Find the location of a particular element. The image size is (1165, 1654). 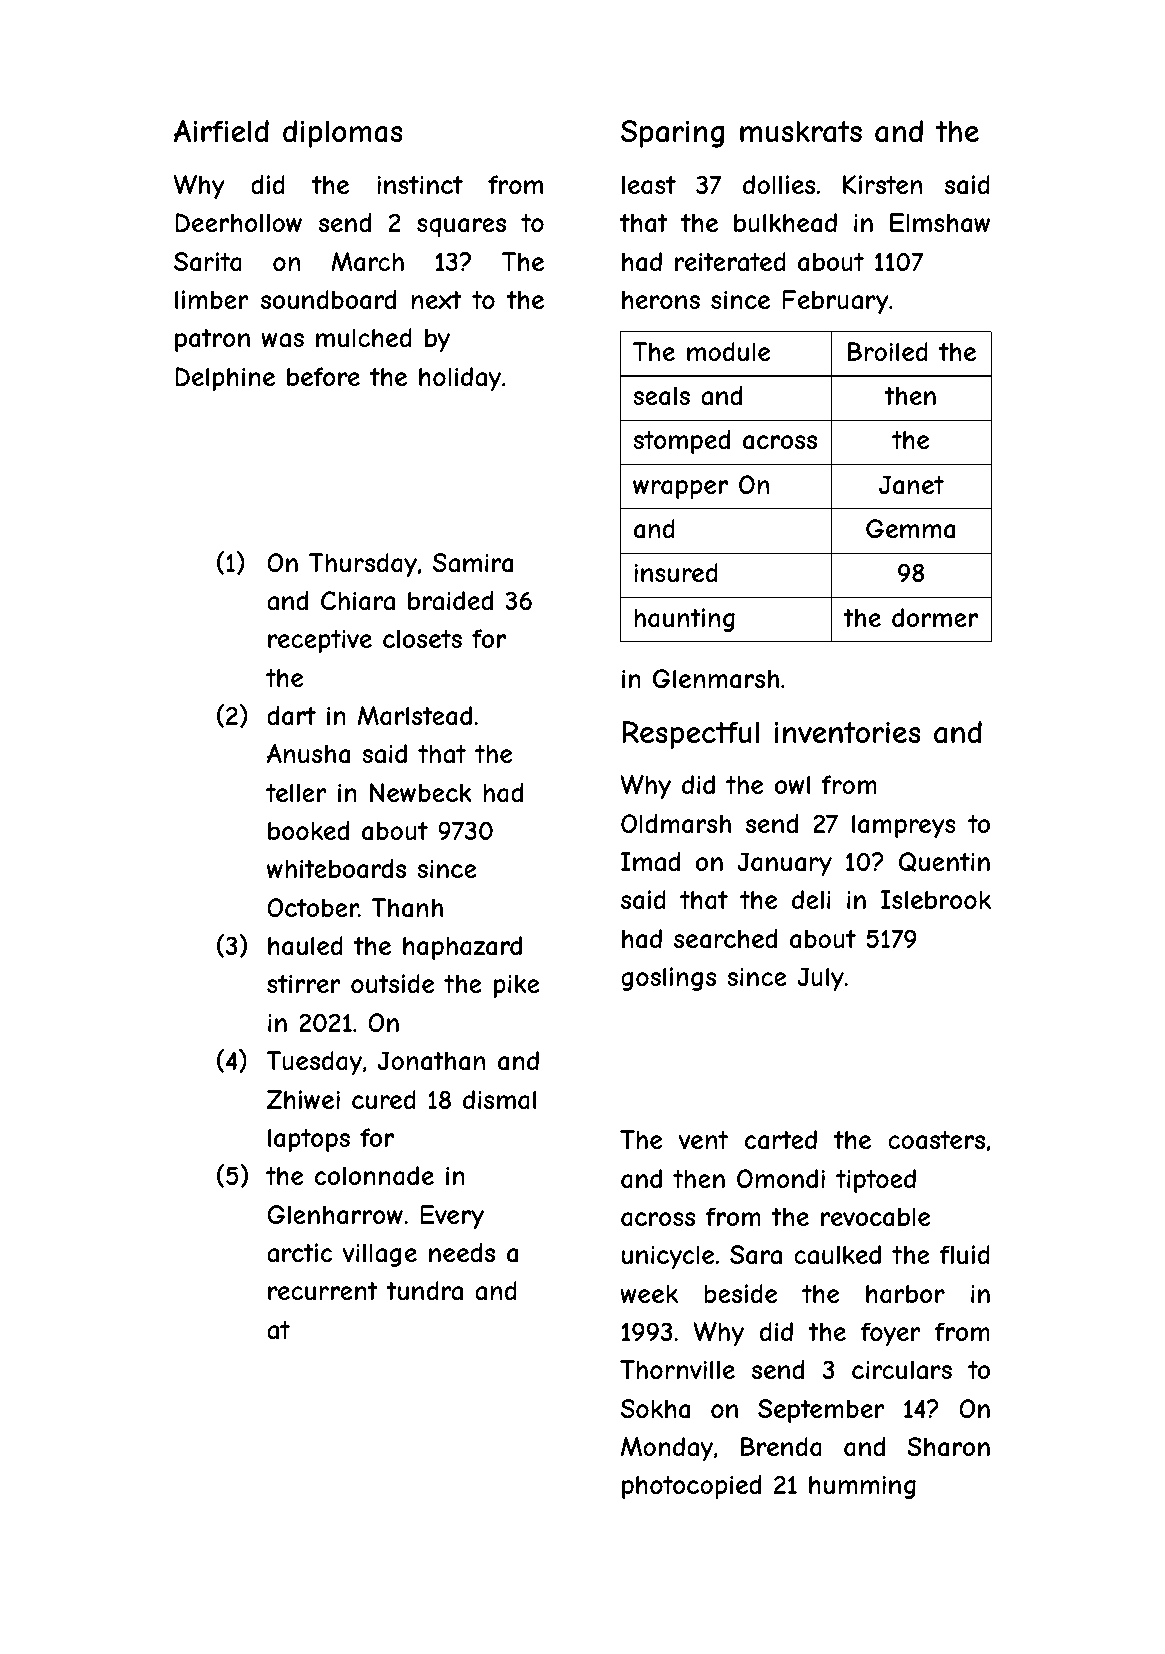

recurrent is located at coordinates (323, 1291).
